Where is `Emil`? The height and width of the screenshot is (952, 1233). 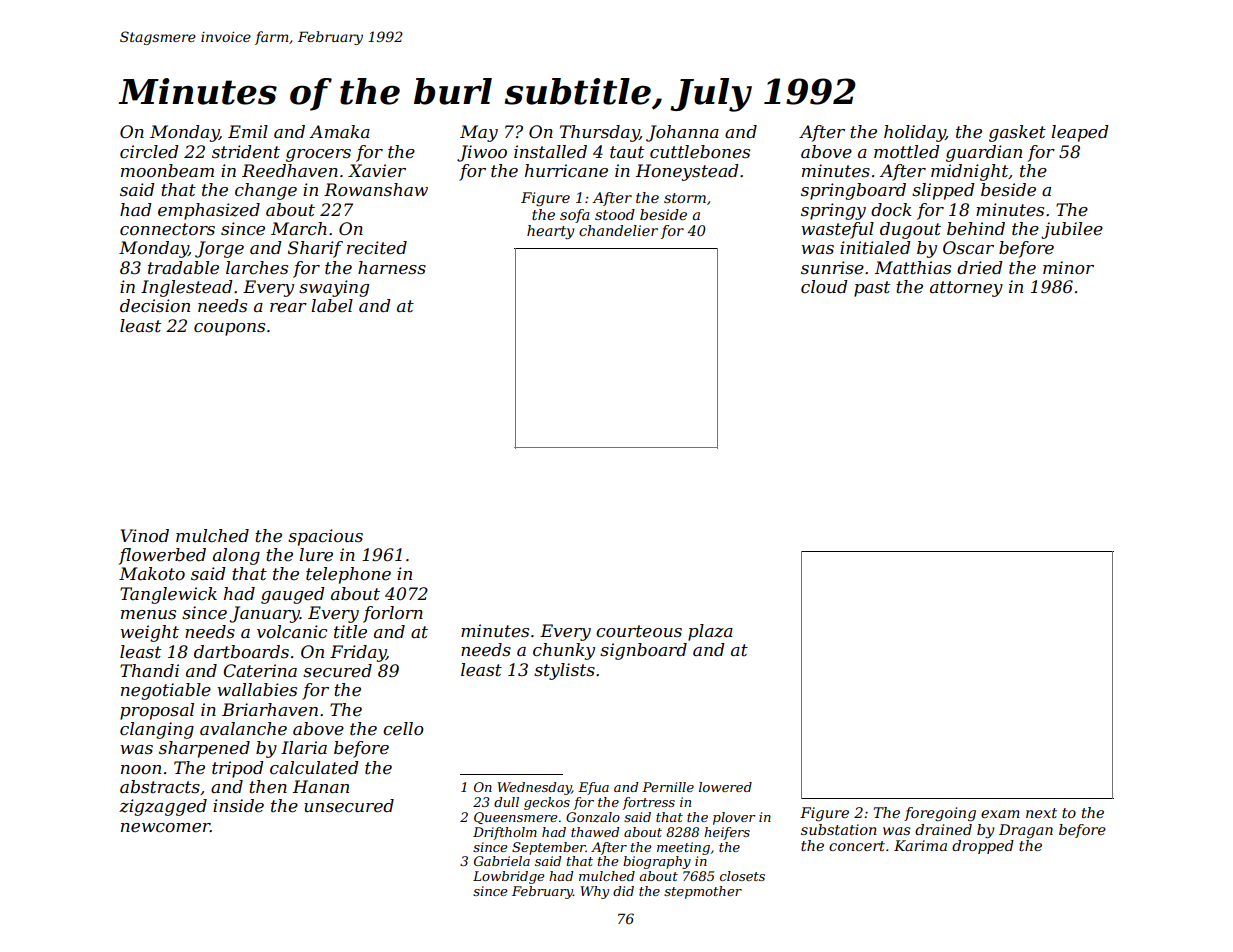 Emil is located at coordinates (248, 131).
